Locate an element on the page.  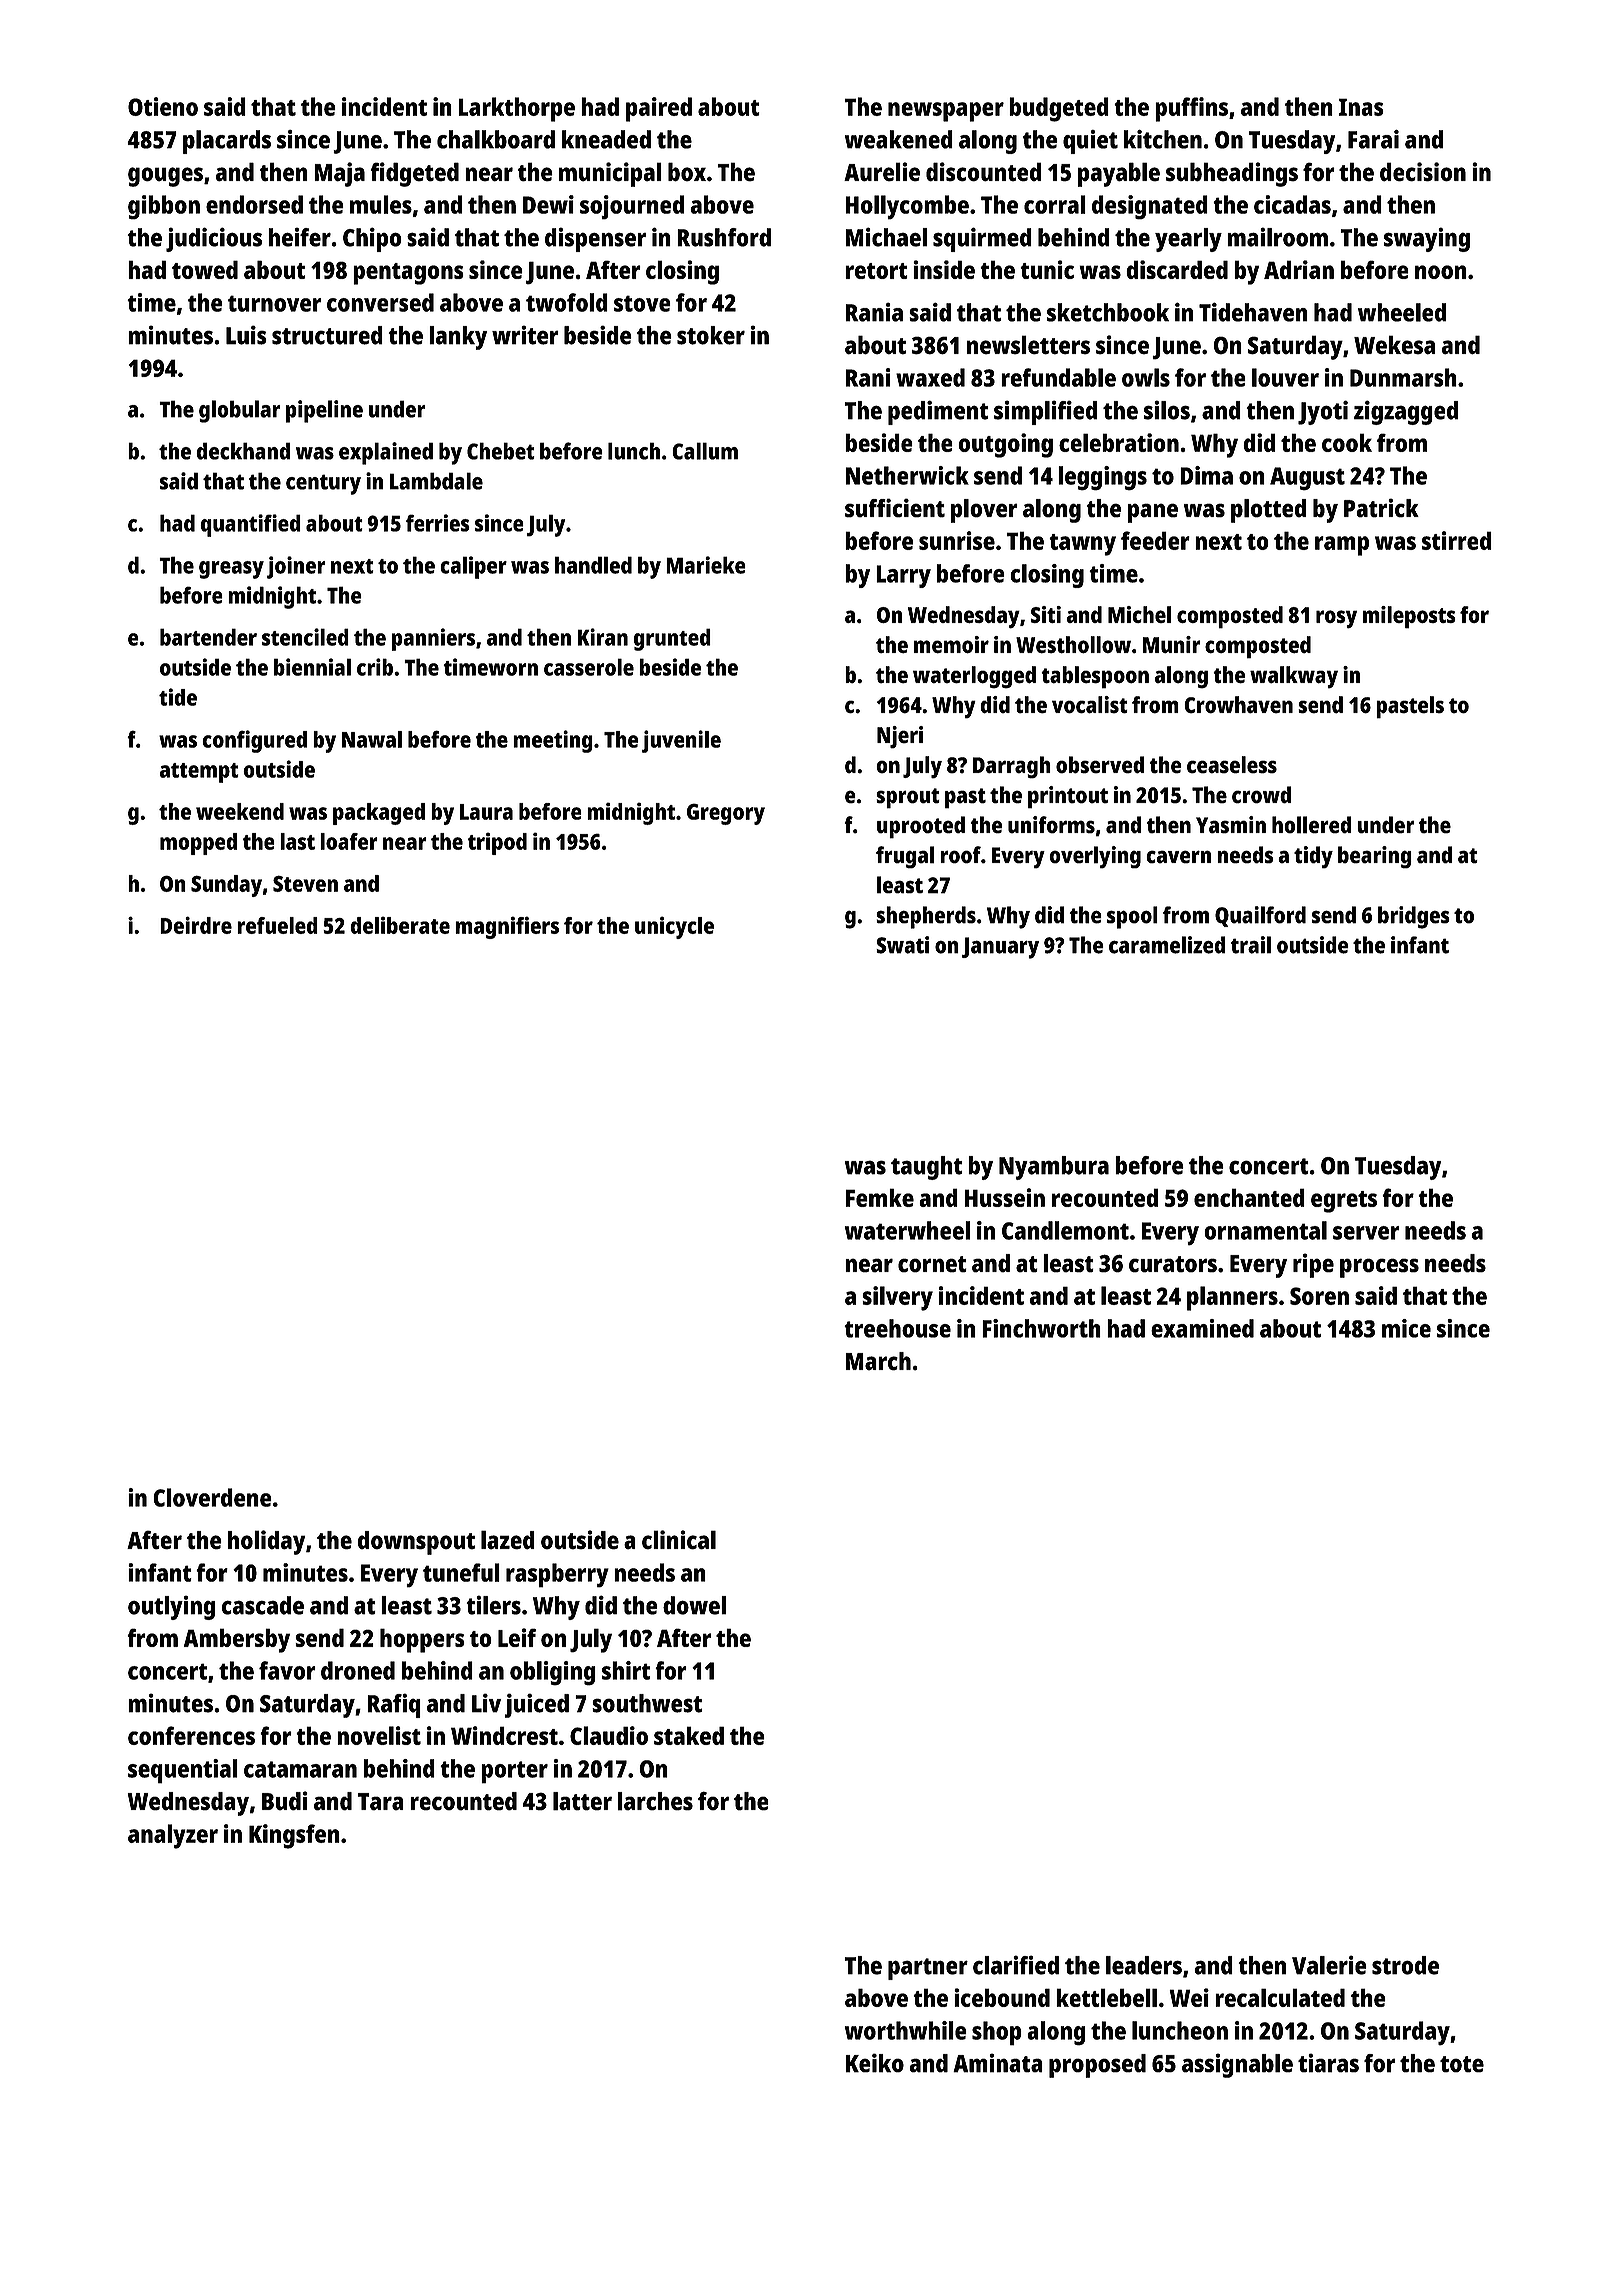
chalkboard is located at coordinates (496, 139).
